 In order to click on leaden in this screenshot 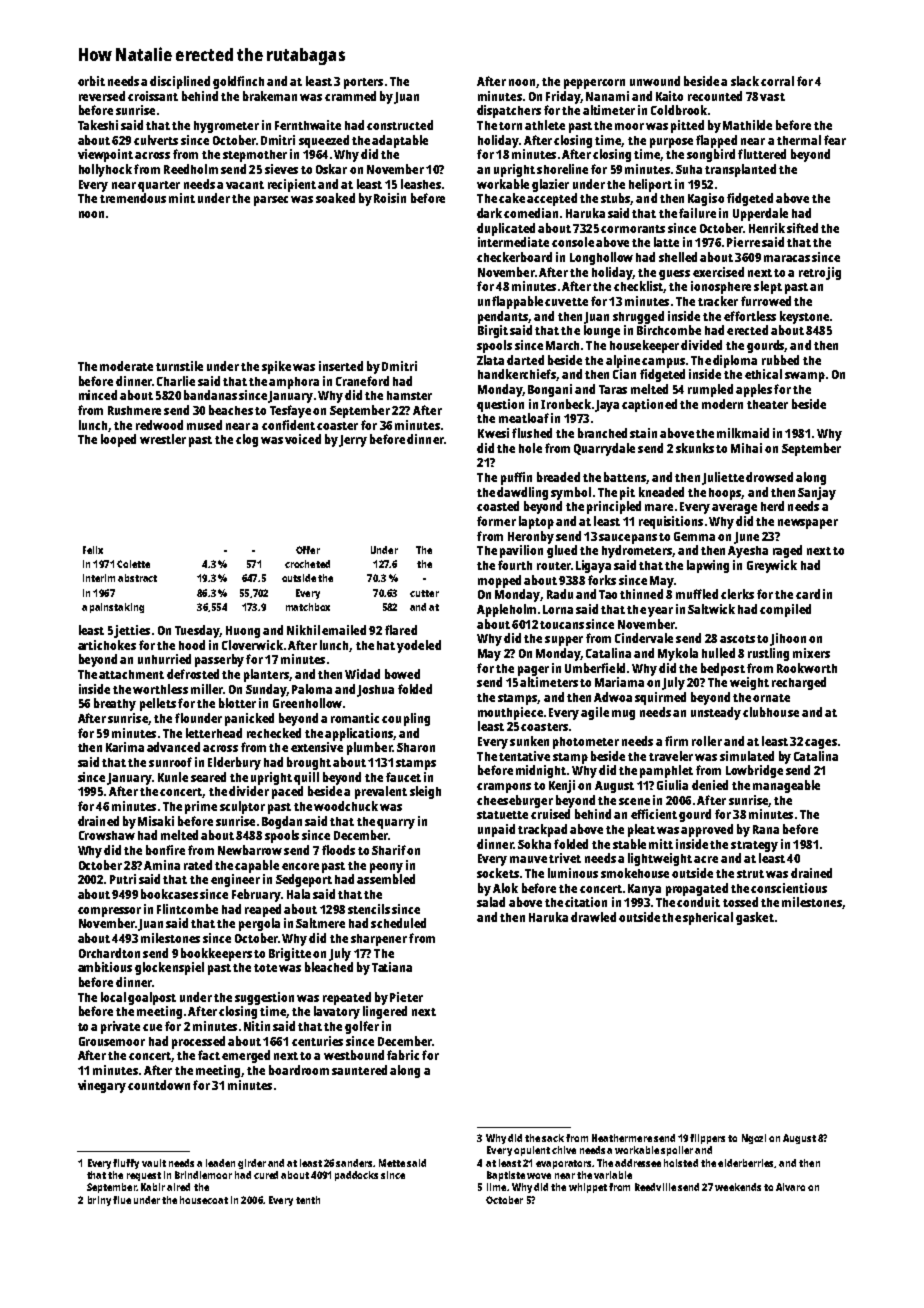, I will do `click(220, 1163)`.
